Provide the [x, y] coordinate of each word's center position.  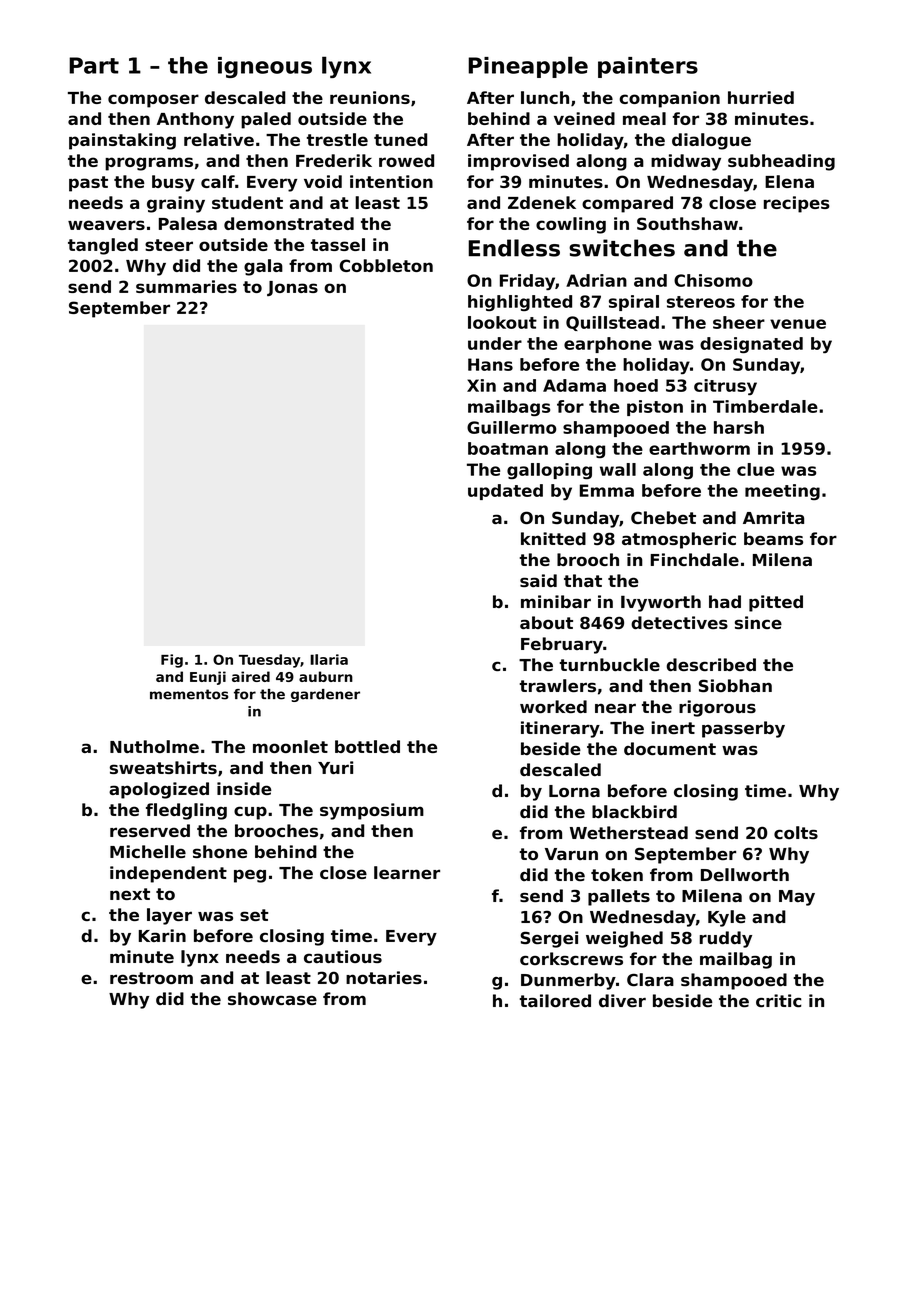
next [130, 894]
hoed [636, 385]
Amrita [773, 517]
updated [505, 492]
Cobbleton [386, 265]
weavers [106, 225]
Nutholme [154, 746]
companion [669, 99]
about [546, 622]
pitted [776, 603]
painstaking [122, 141]
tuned [400, 139]
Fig [172, 661]
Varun [571, 854]
